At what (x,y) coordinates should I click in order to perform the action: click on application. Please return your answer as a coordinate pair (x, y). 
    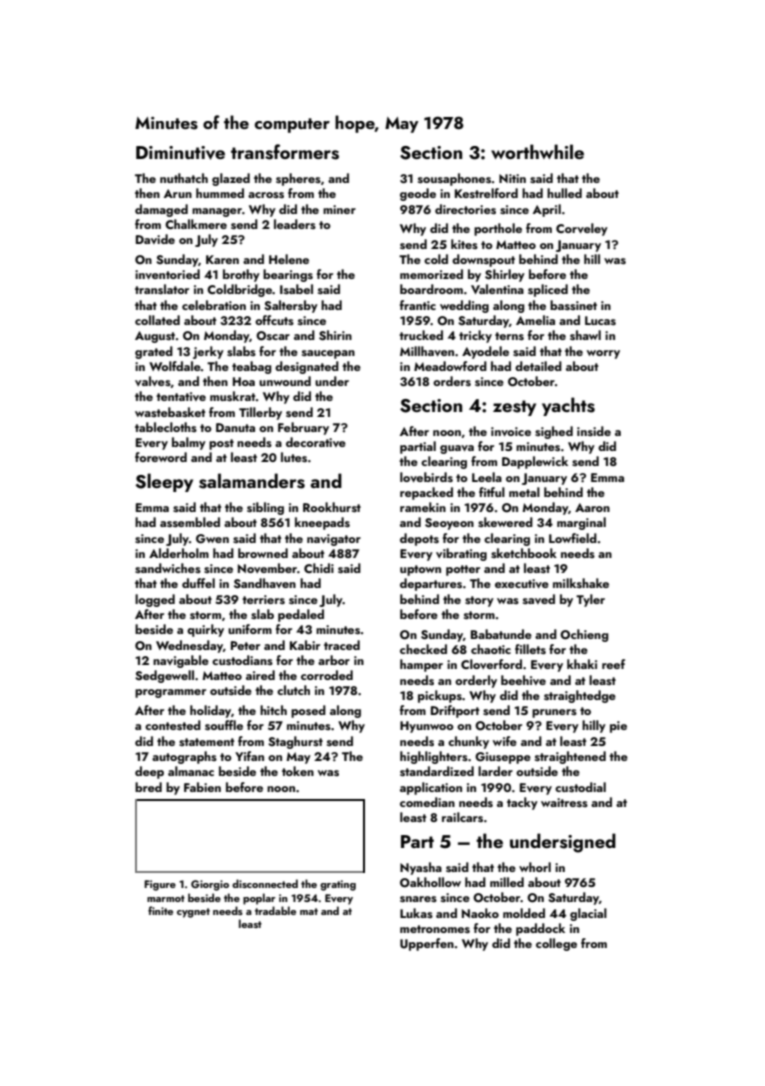
    Looking at the image, I should click on (431, 788).
